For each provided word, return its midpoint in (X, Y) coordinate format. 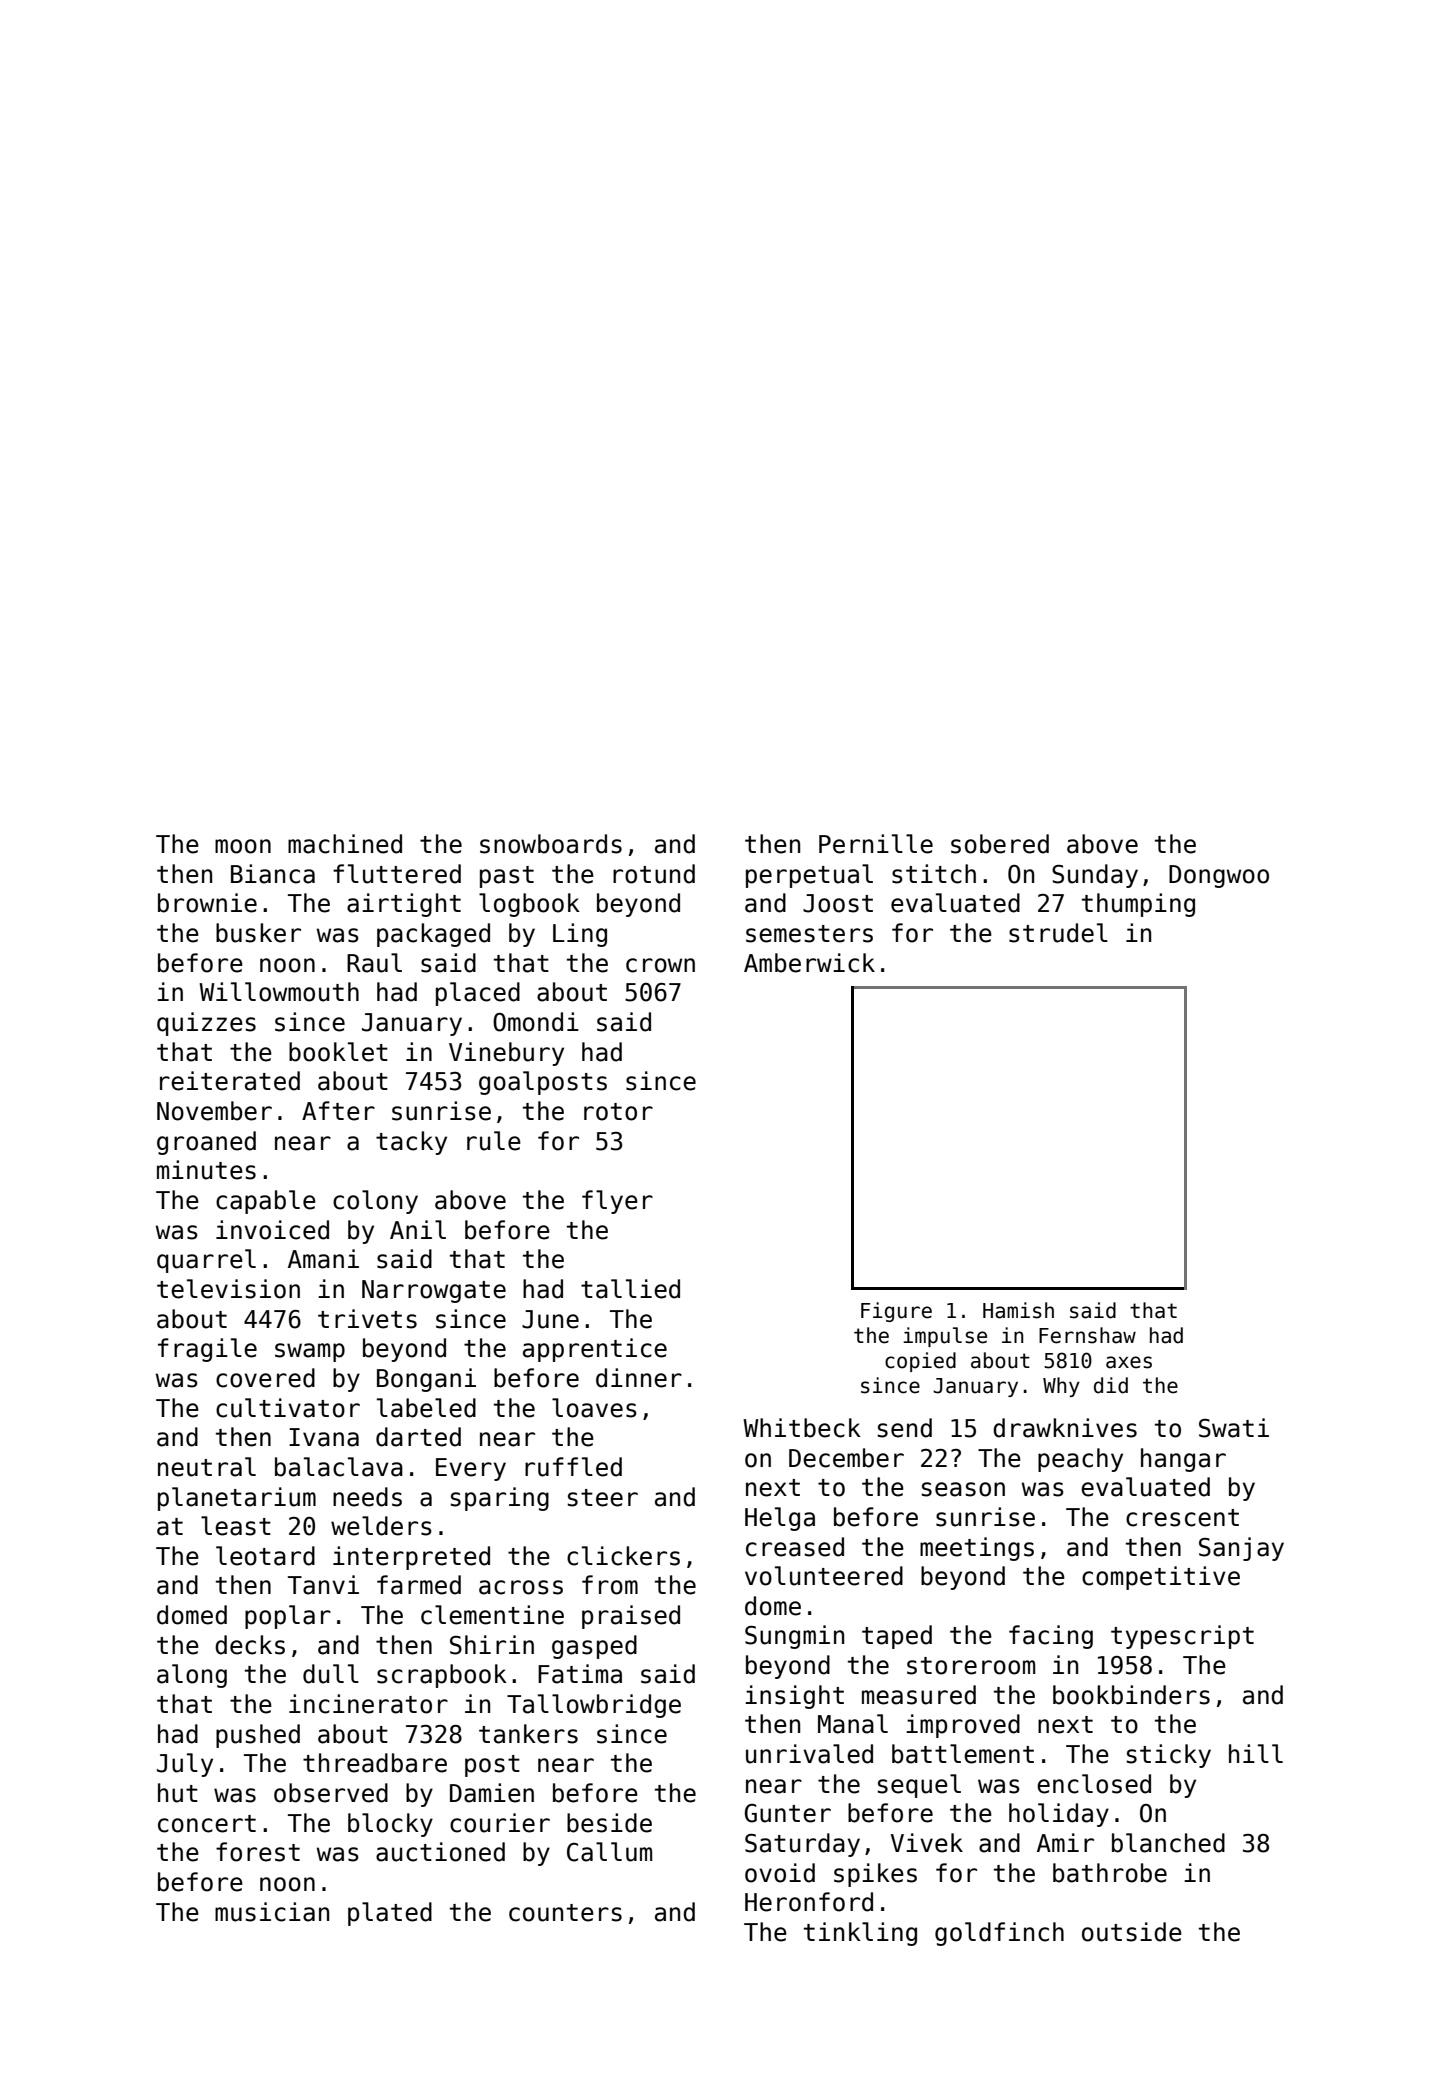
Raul (374, 963)
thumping (1138, 905)
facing (1051, 1637)
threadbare (375, 1763)
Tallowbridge (594, 1706)
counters (565, 1913)
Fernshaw (1087, 1335)
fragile (207, 1350)
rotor (618, 1112)
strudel (1058, 933)
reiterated (230, 1081)
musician (272, 1912)
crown (660, 965)
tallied (630, 1289)
